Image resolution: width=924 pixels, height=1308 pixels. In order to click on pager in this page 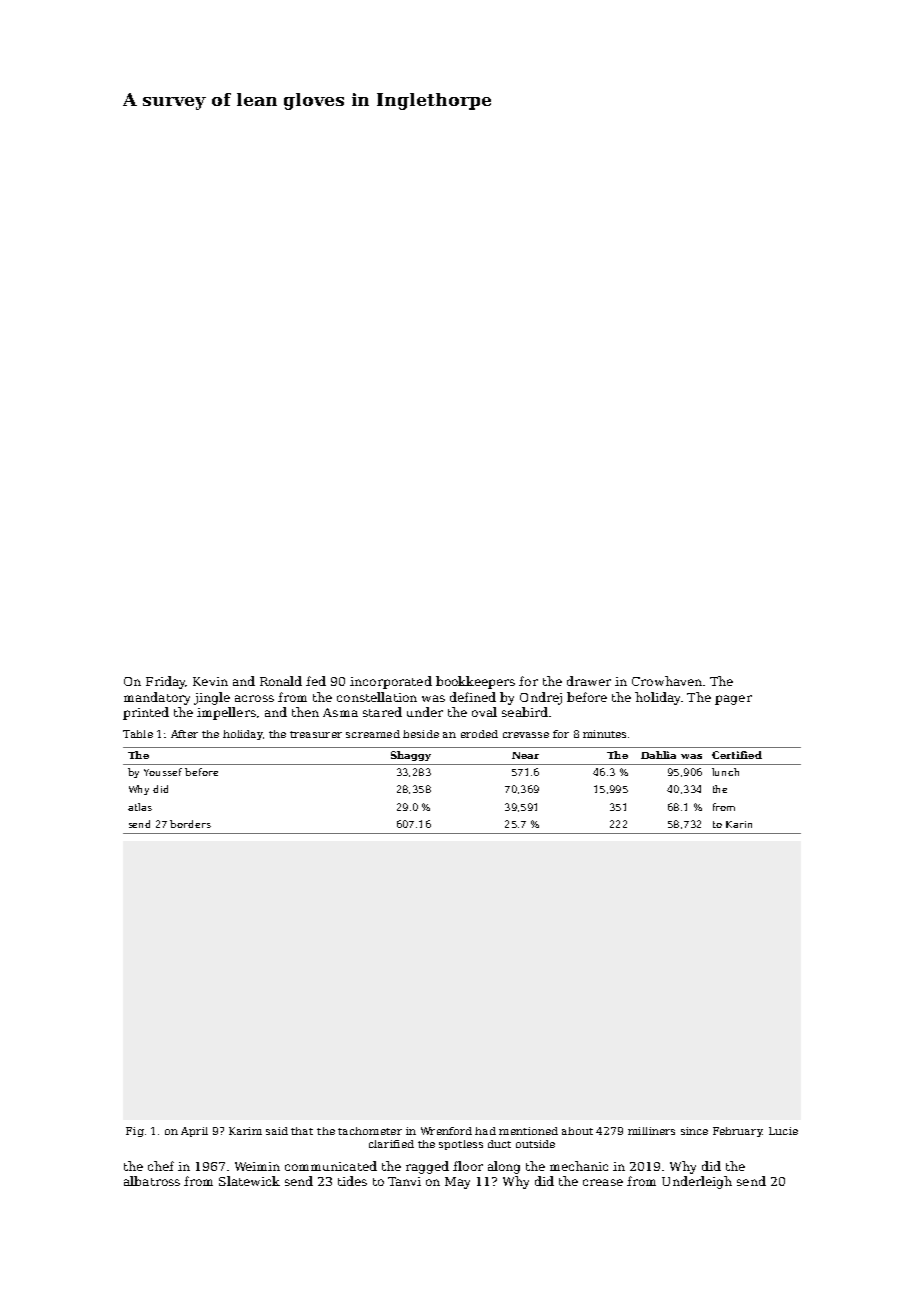, I will do `click(733, 700)`.
